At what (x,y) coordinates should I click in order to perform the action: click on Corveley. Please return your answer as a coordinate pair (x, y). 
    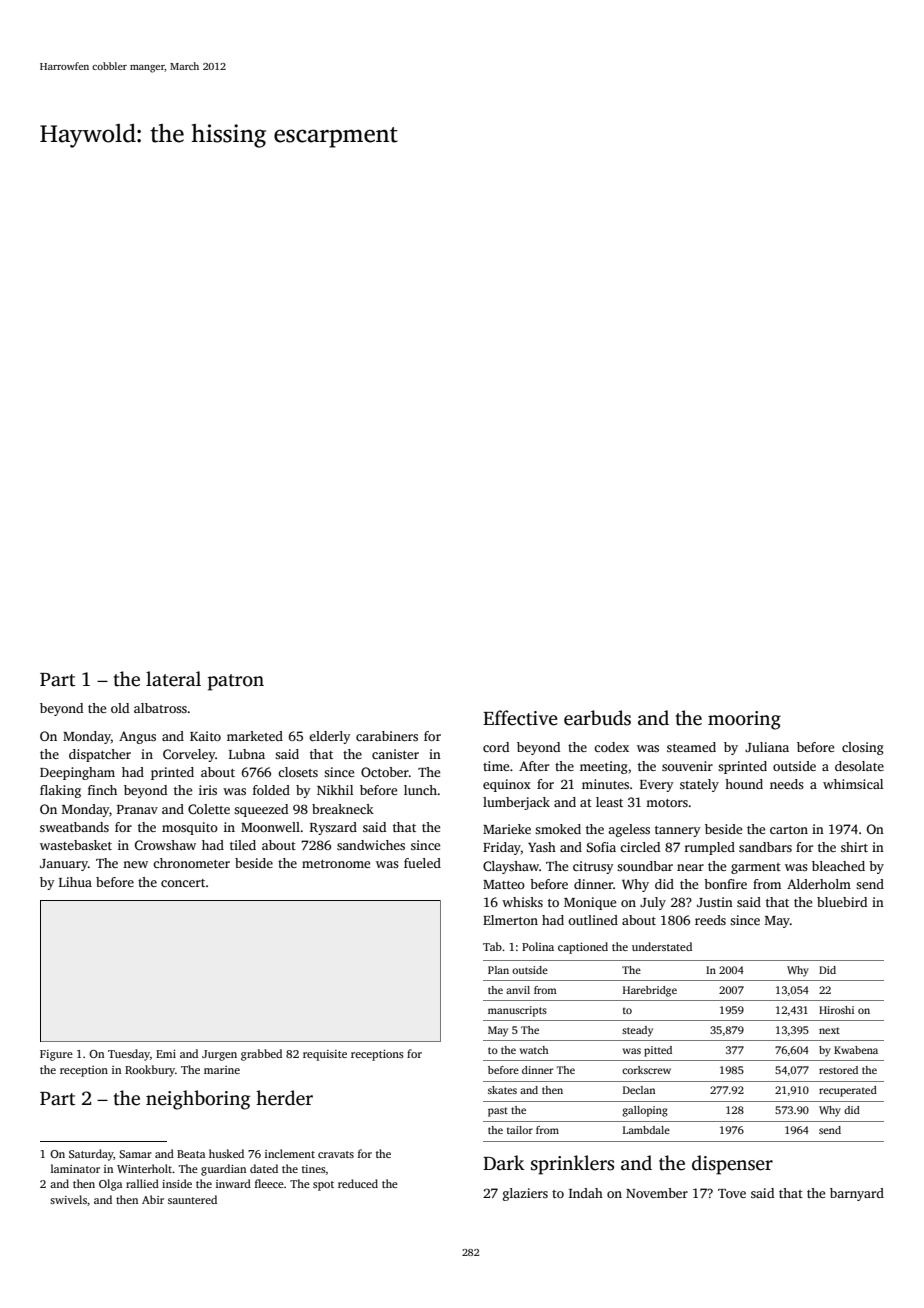
    Looking at the image, I should click on (189, 755).
